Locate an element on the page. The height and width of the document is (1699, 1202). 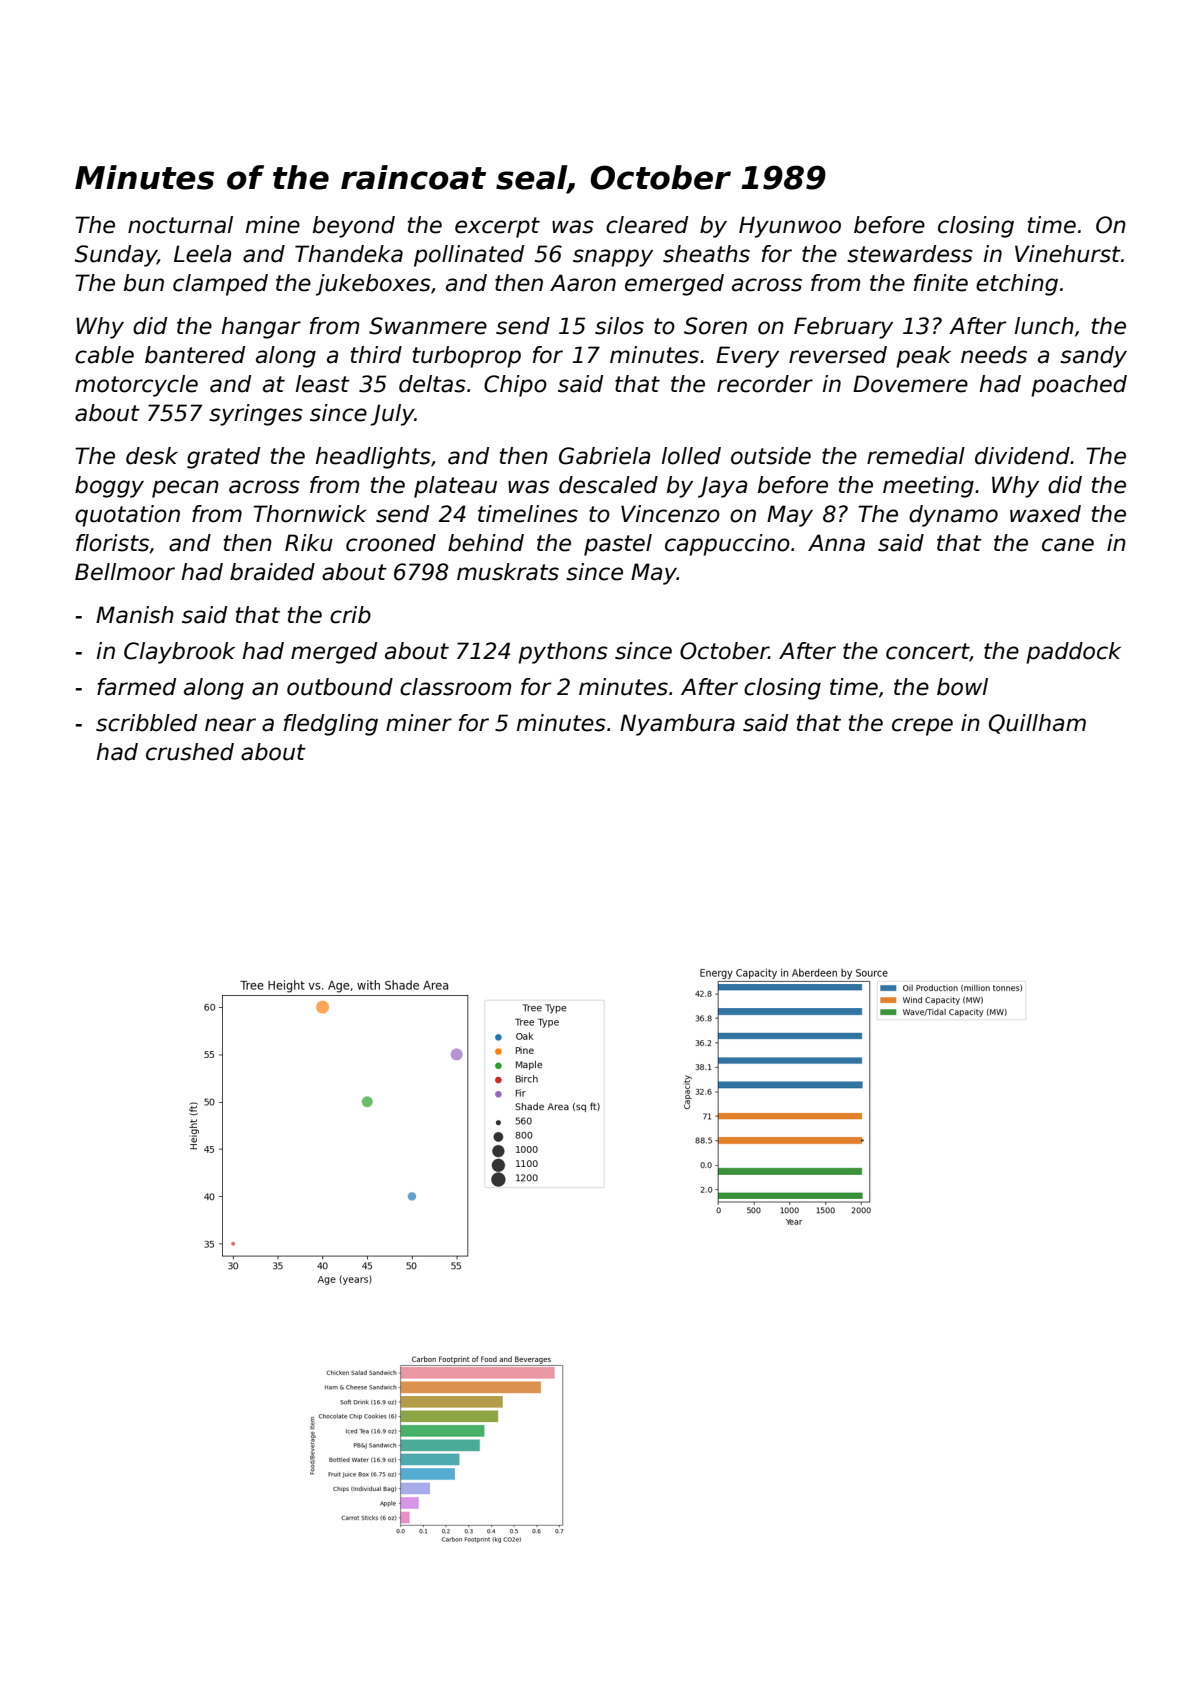
Bellmoor is located at coordinates (125, 572).
